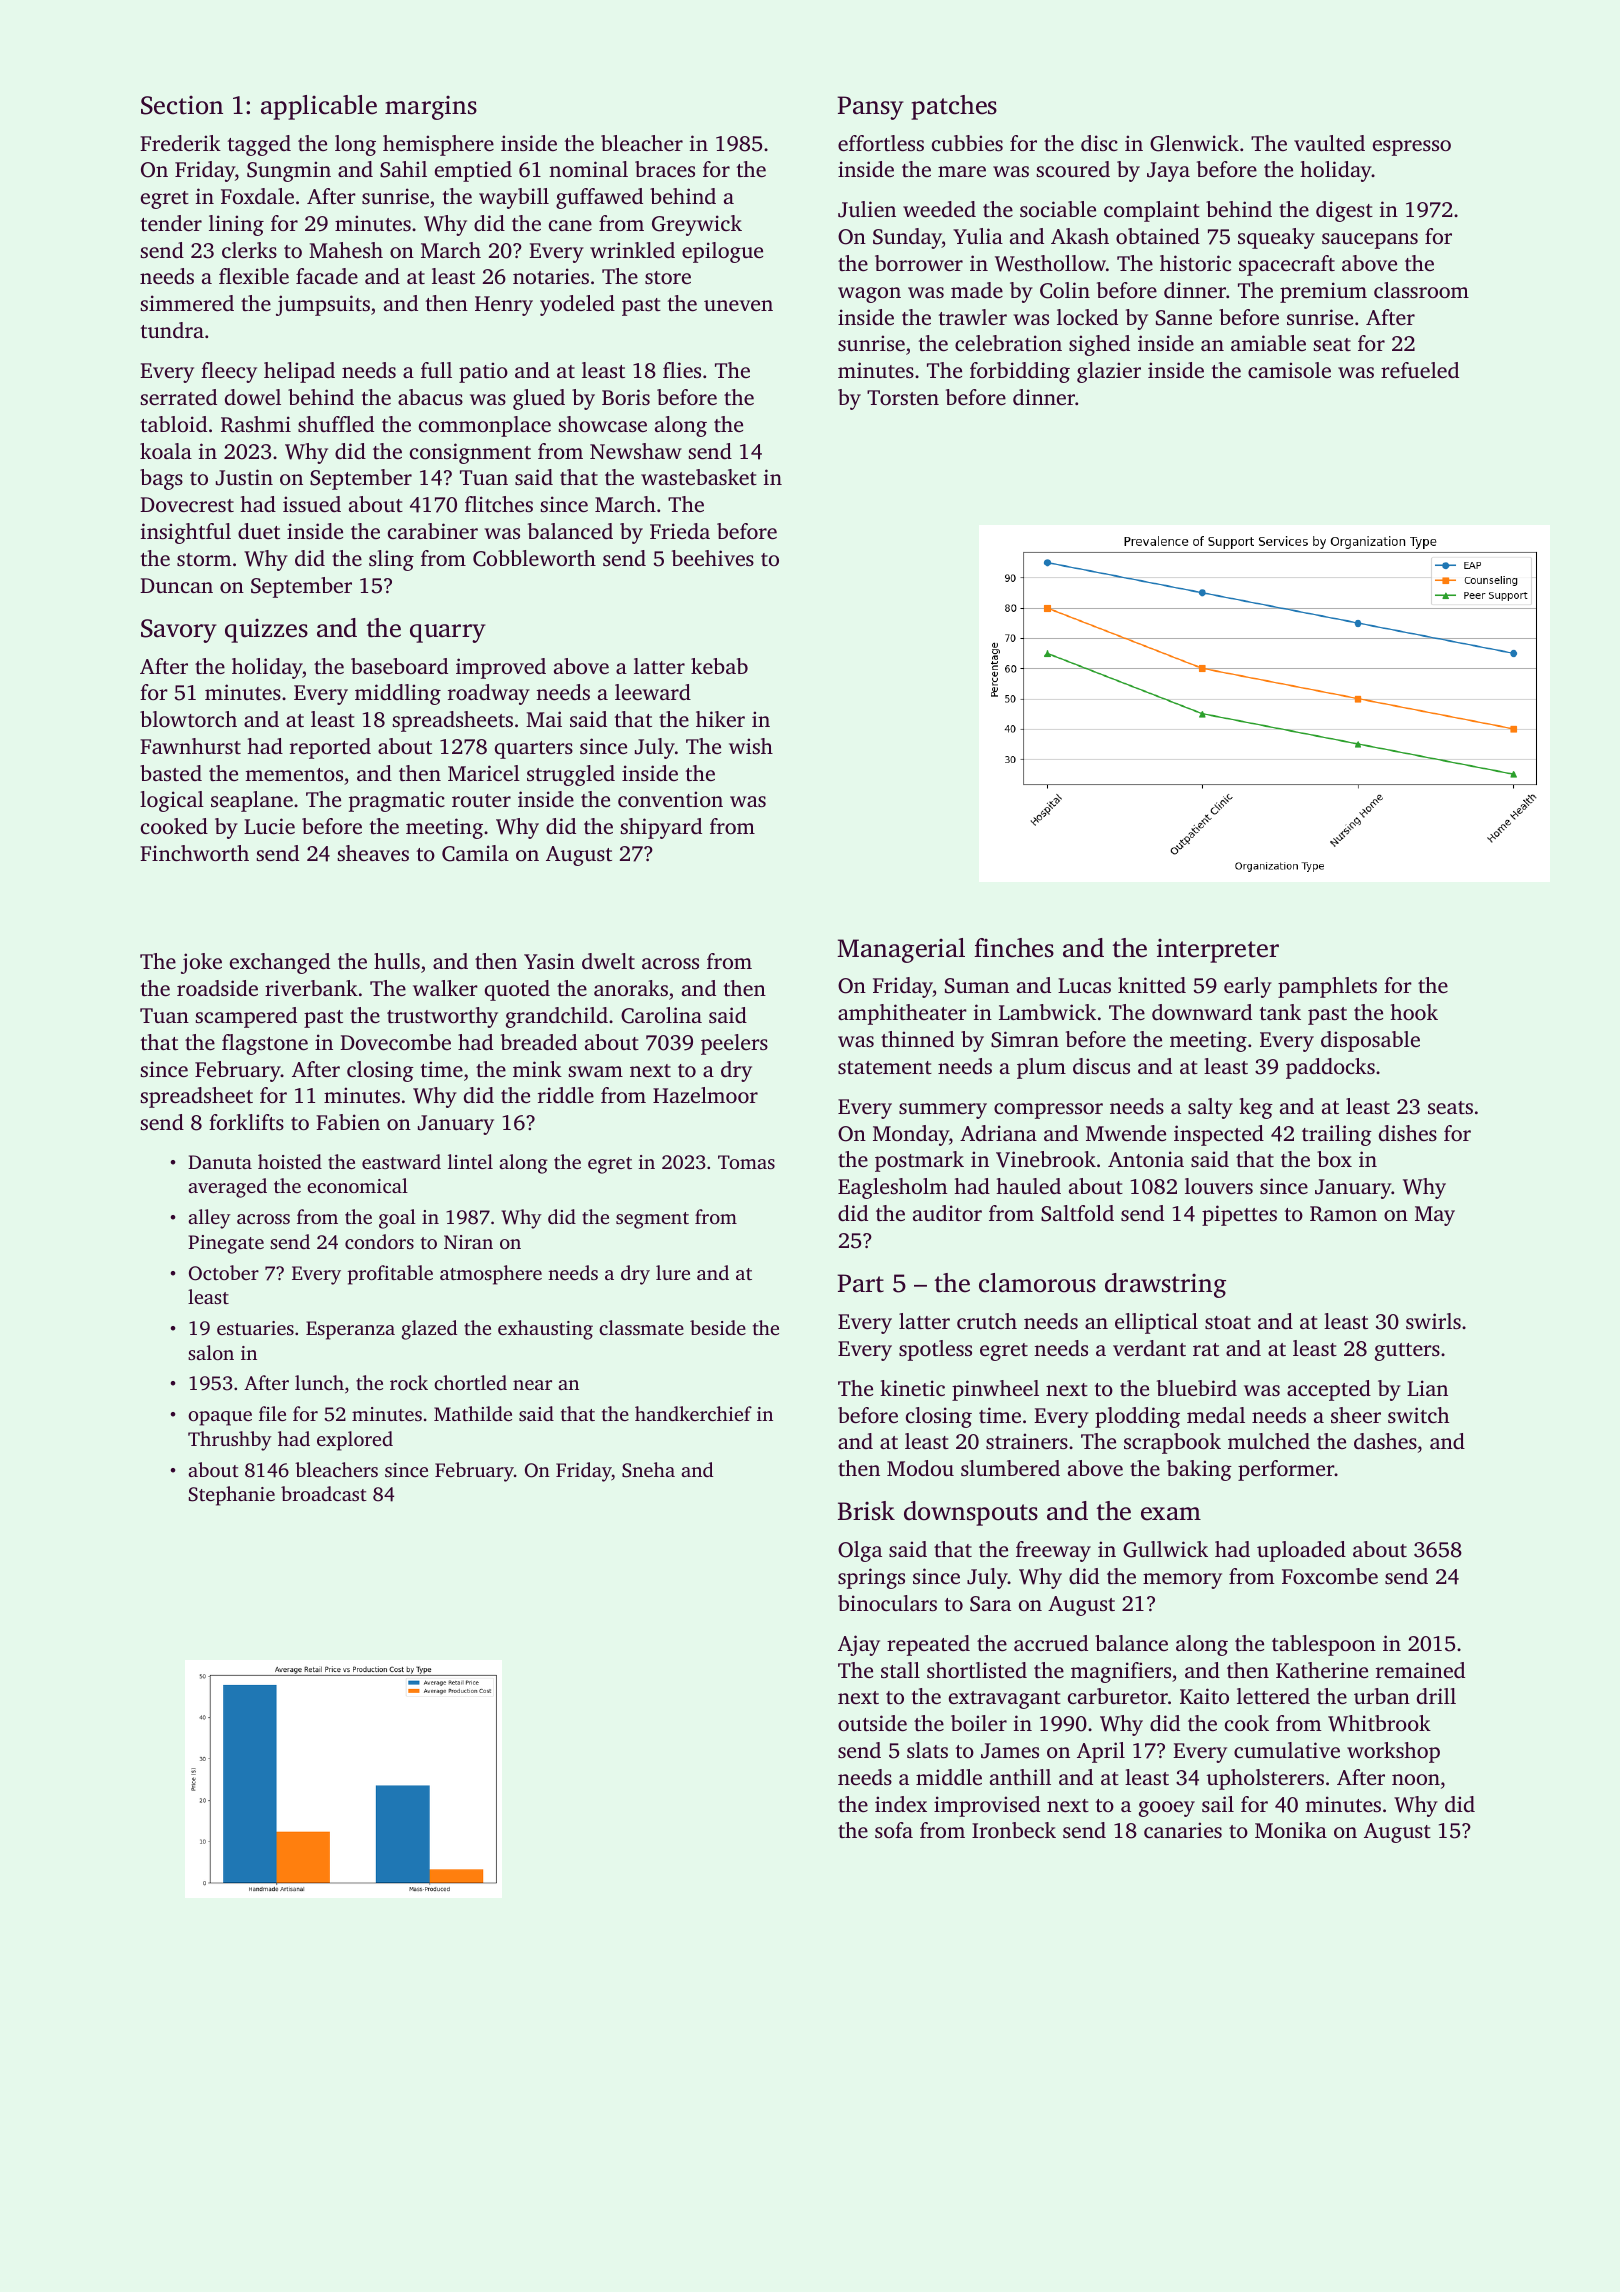  Describe the element at coordinates (180, 143) in the page. I see `Frederik` at that location.
